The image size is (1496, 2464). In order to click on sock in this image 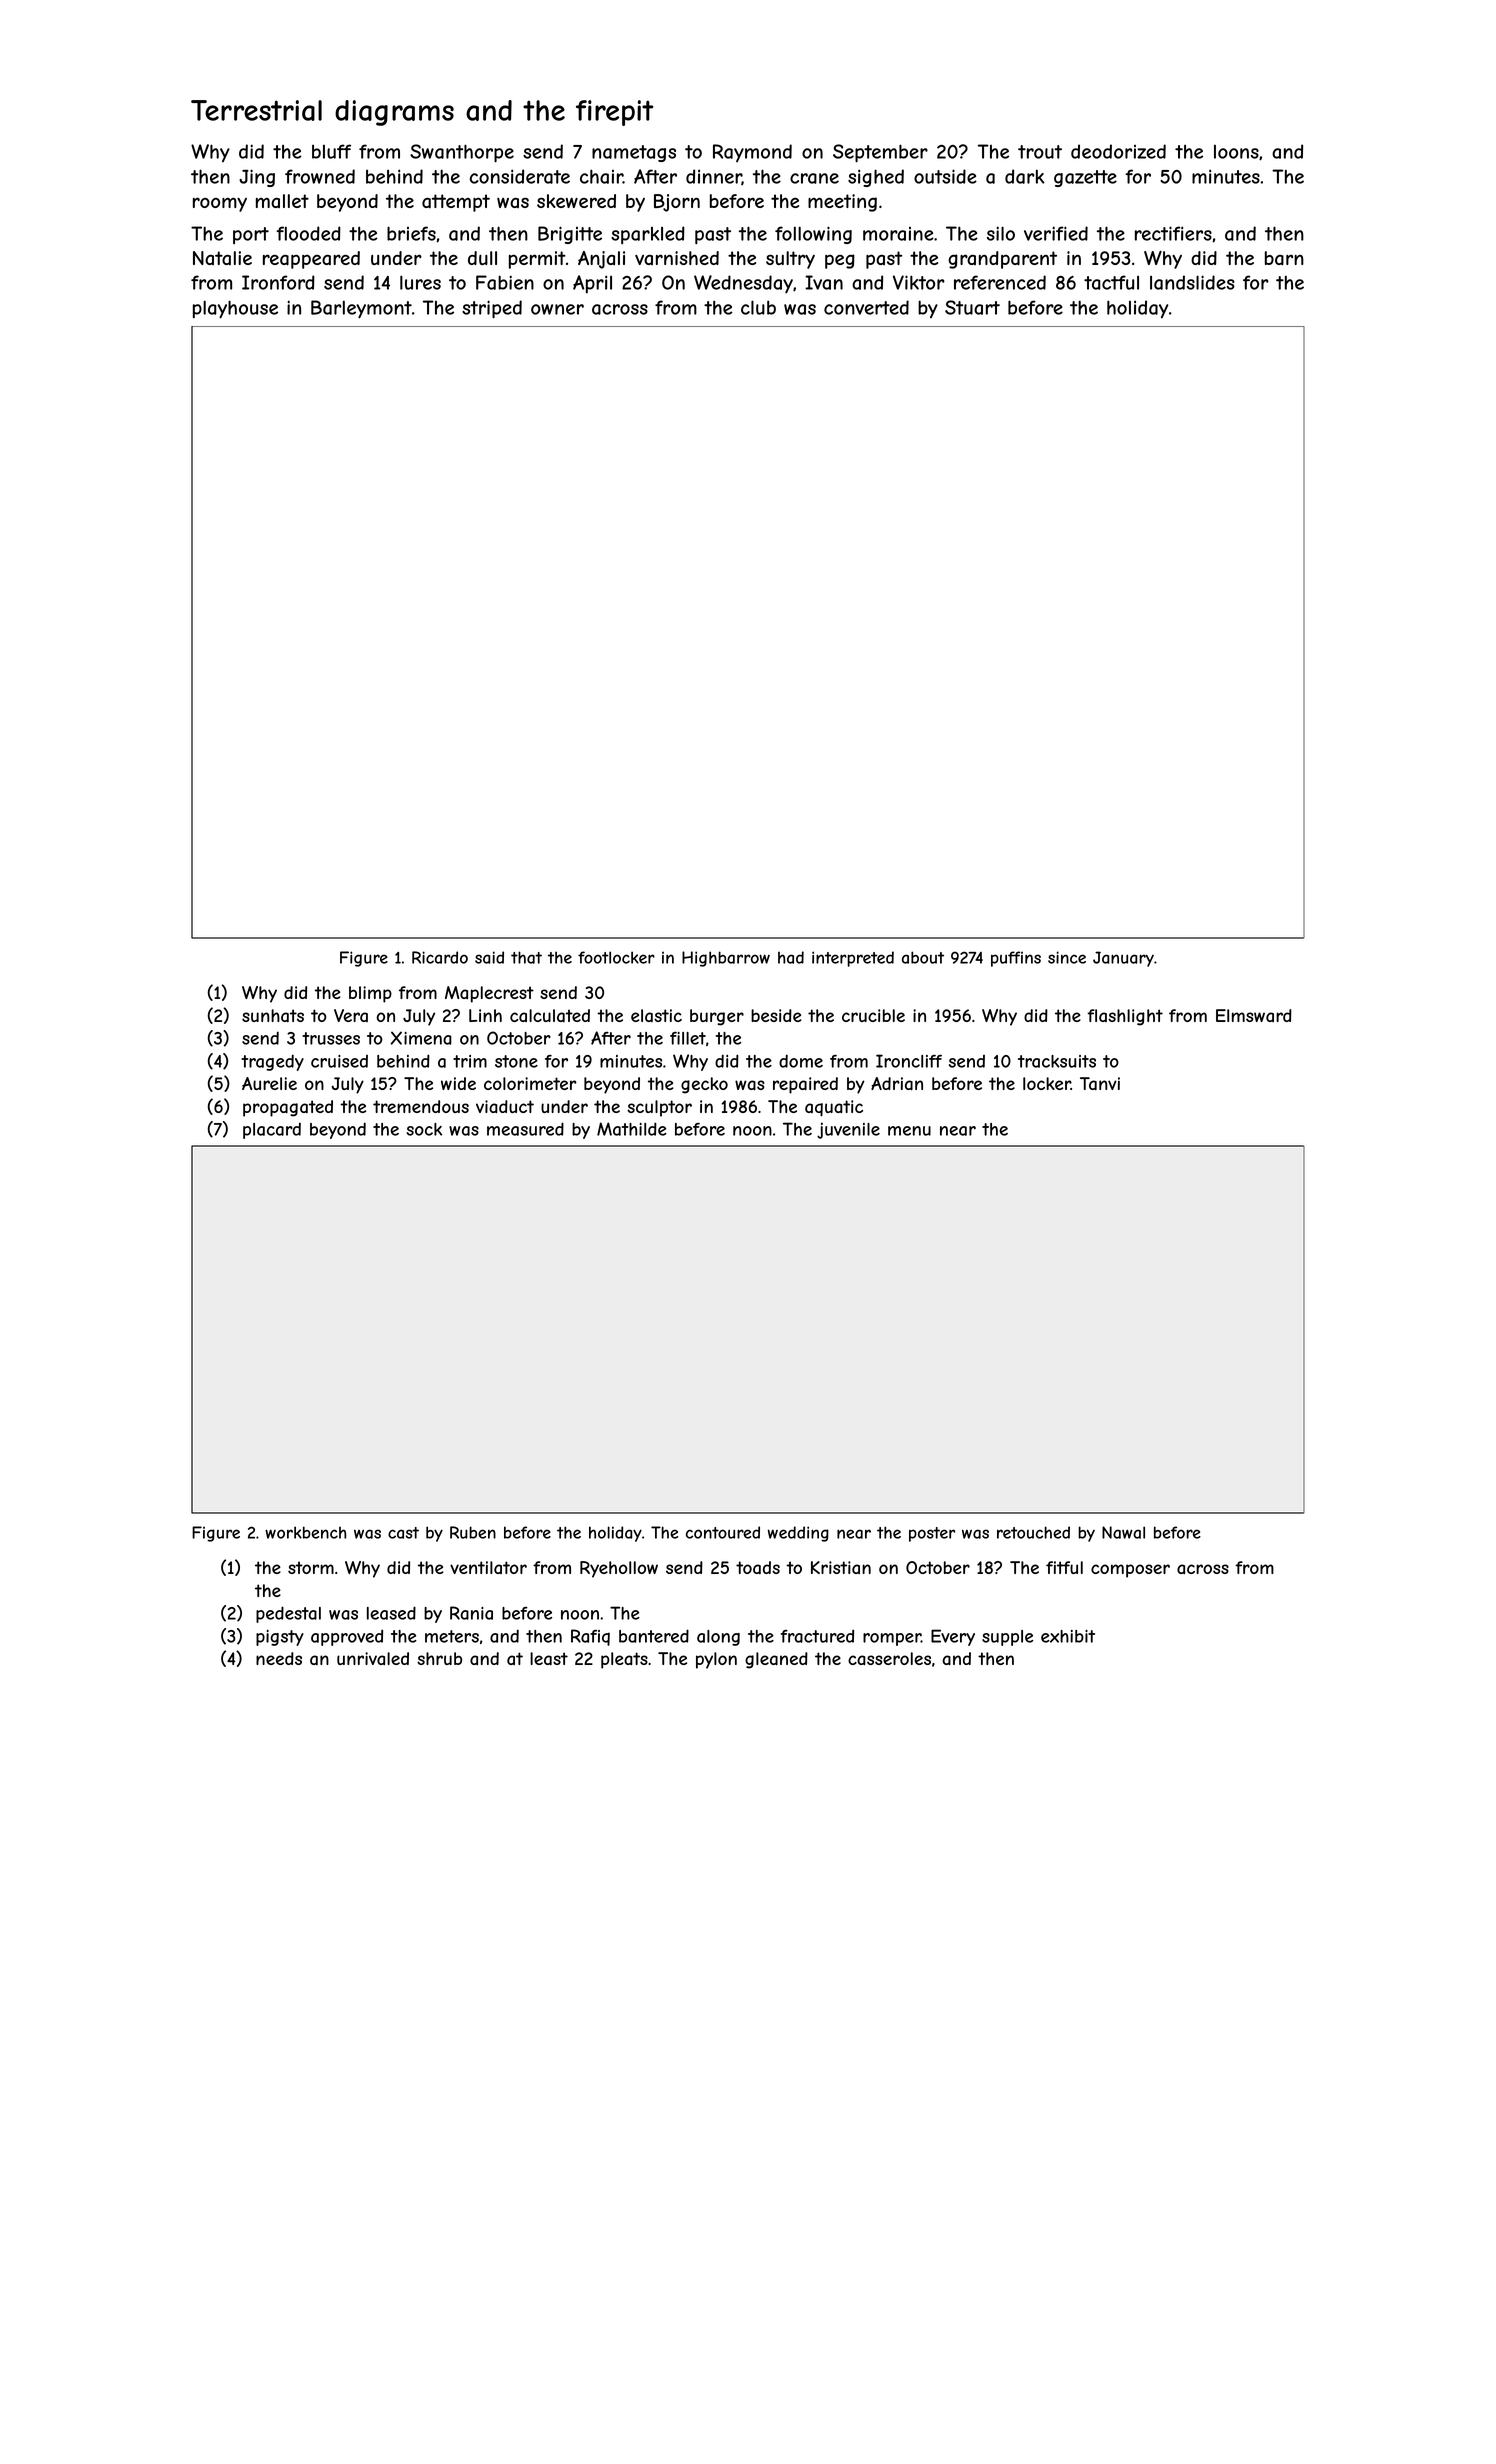, I will do `click(424, 1129)`.
